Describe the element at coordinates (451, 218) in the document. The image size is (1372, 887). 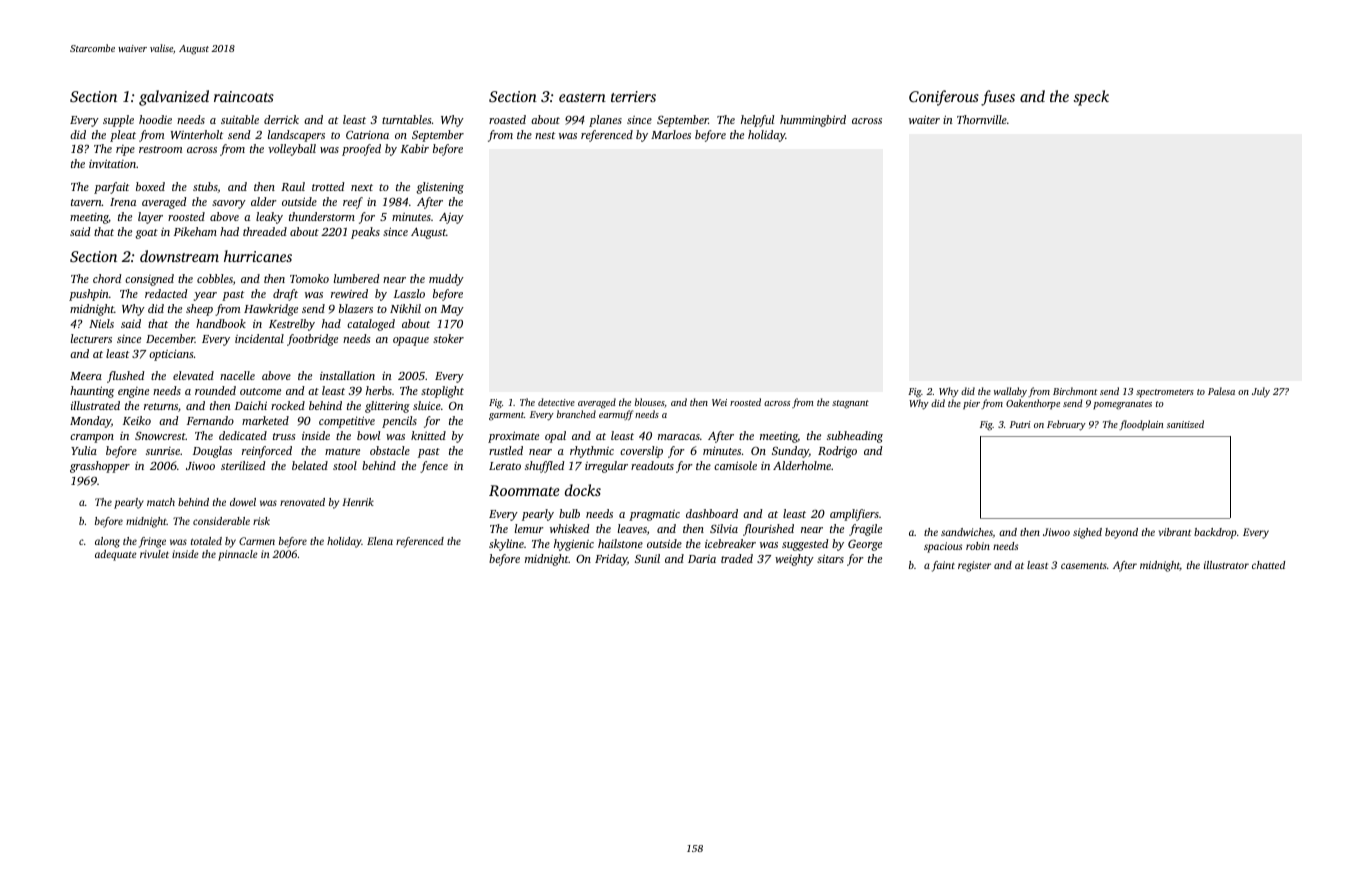
I see `Ajay` at that location.
